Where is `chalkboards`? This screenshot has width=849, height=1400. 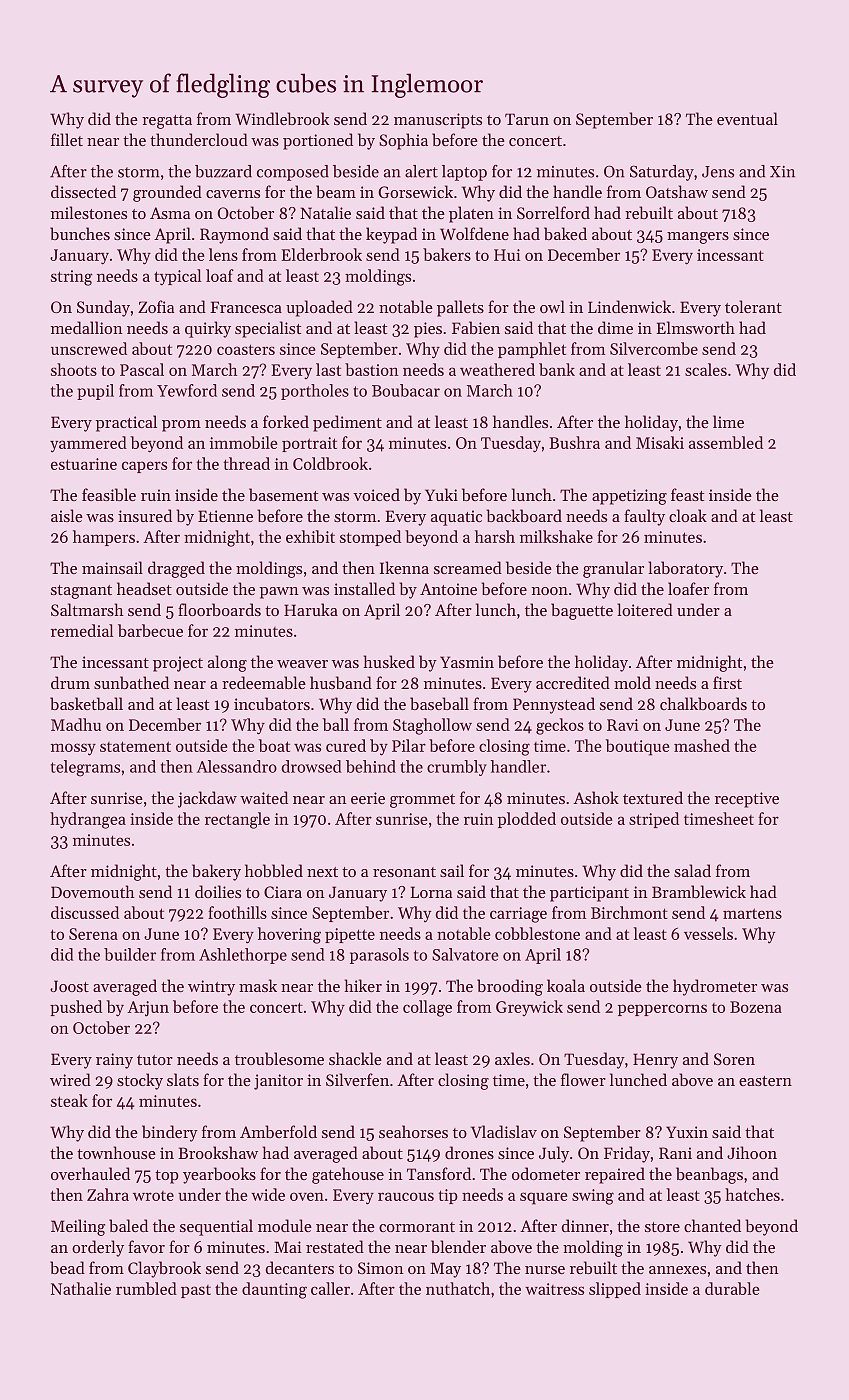 chalkboards is located at coordinates (703, 703).
